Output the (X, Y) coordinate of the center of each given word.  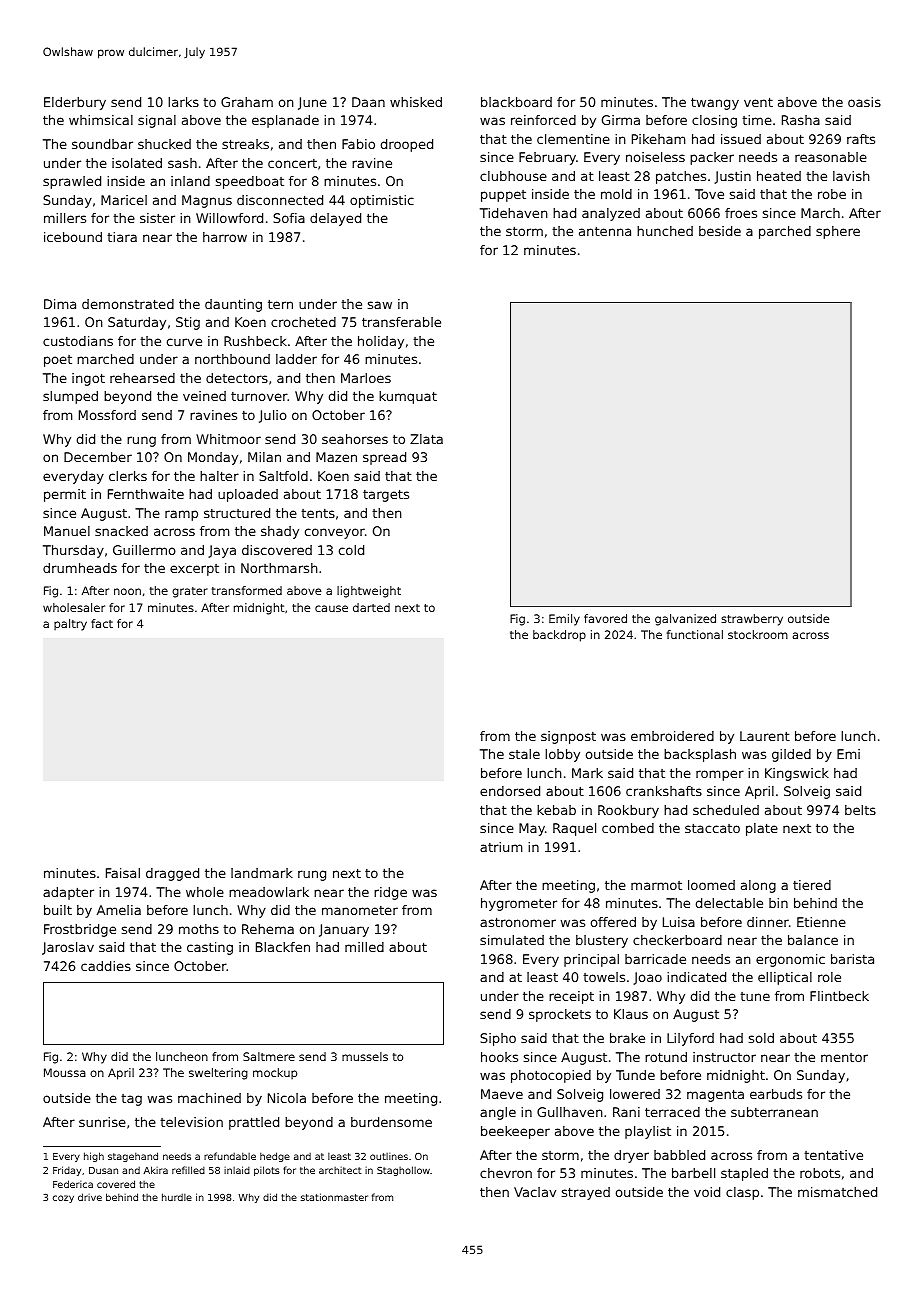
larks (183, 102)
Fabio (358, 144)
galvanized (685, 620)
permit (65, 495)
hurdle (177, 1197)
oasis (864, 102)
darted (371, 607)
